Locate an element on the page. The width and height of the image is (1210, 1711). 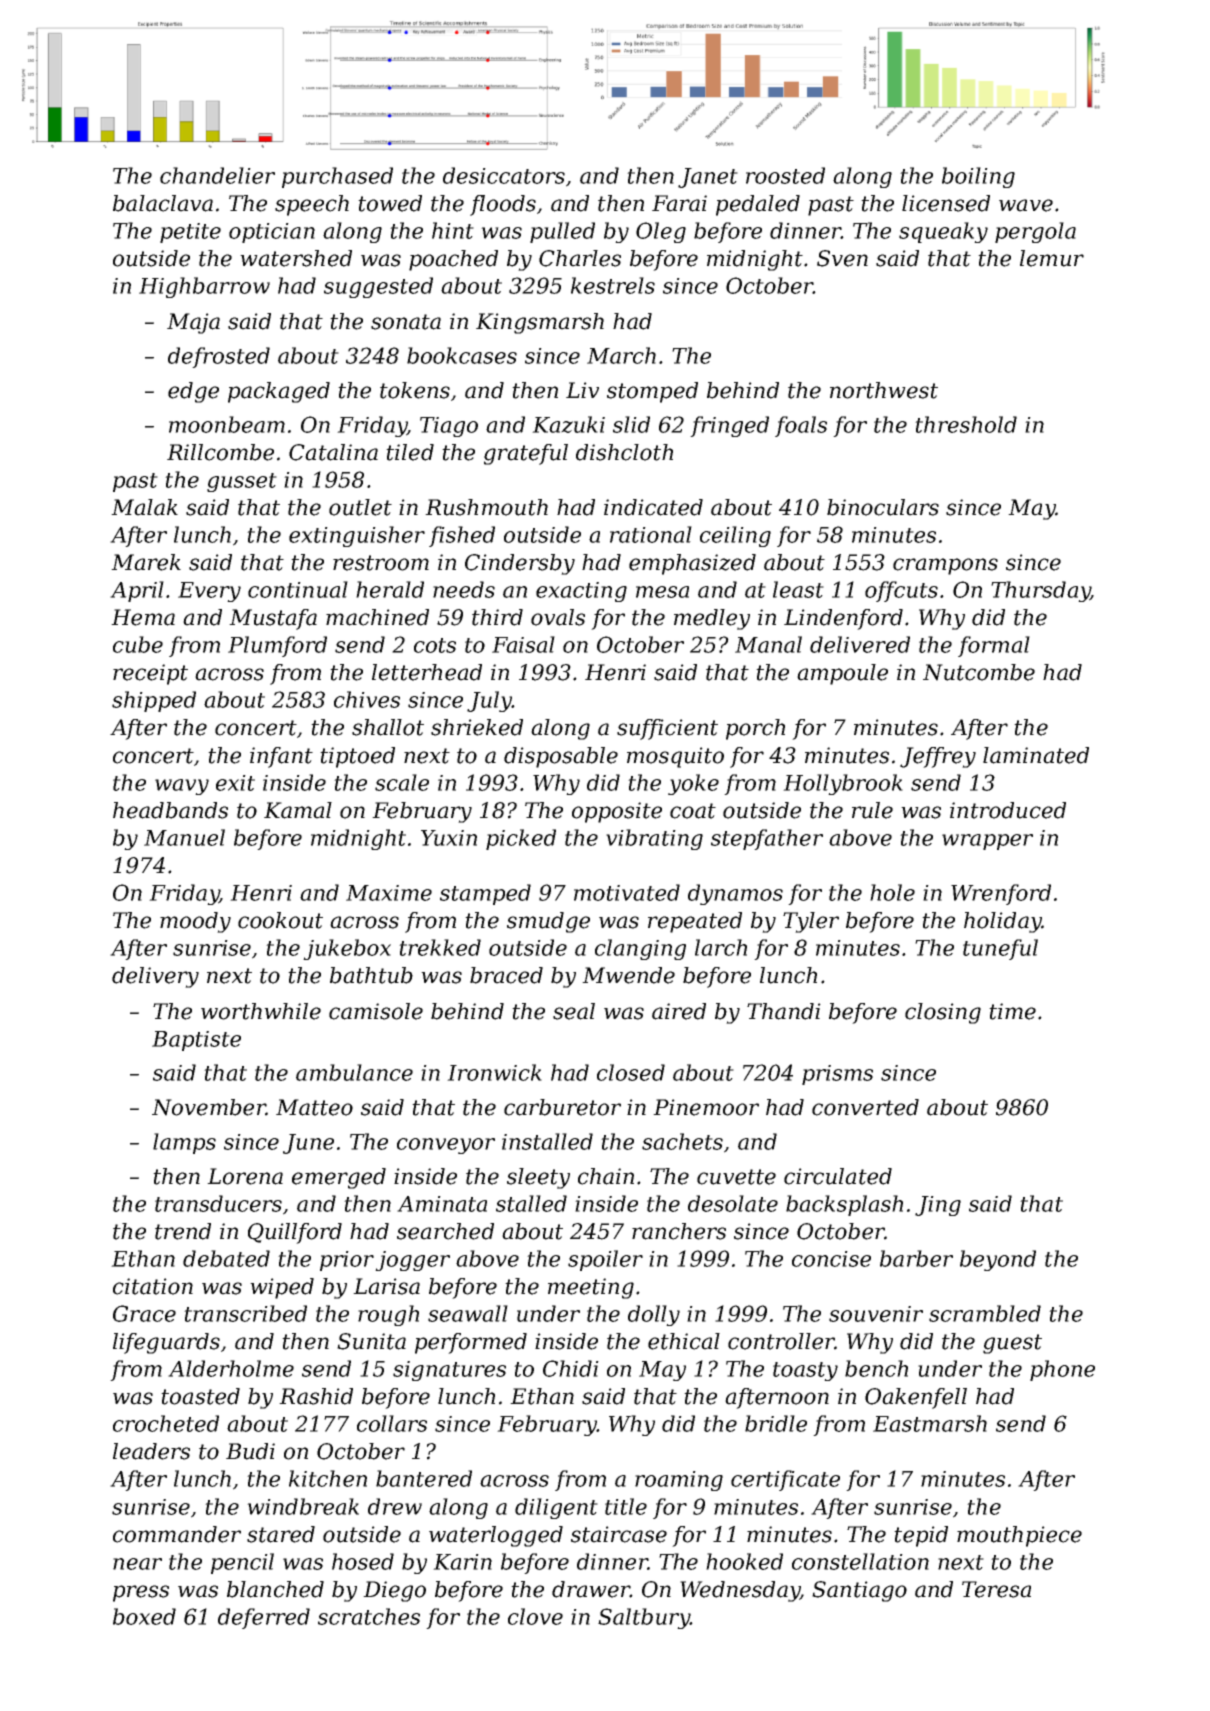
Teresa is located at coordinates (996, 1589).
